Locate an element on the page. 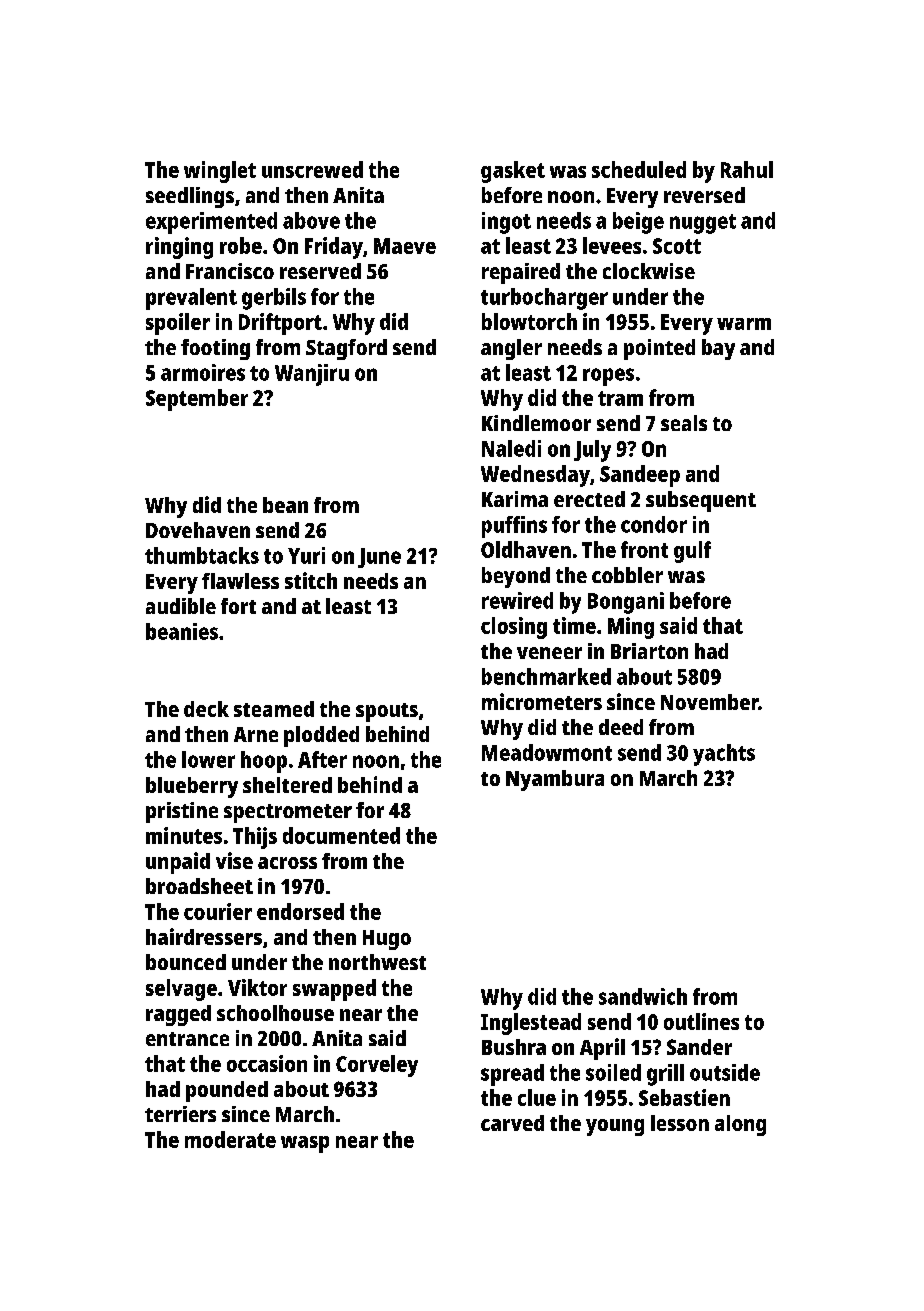  Naledi is located at coordinates (511, 448).
